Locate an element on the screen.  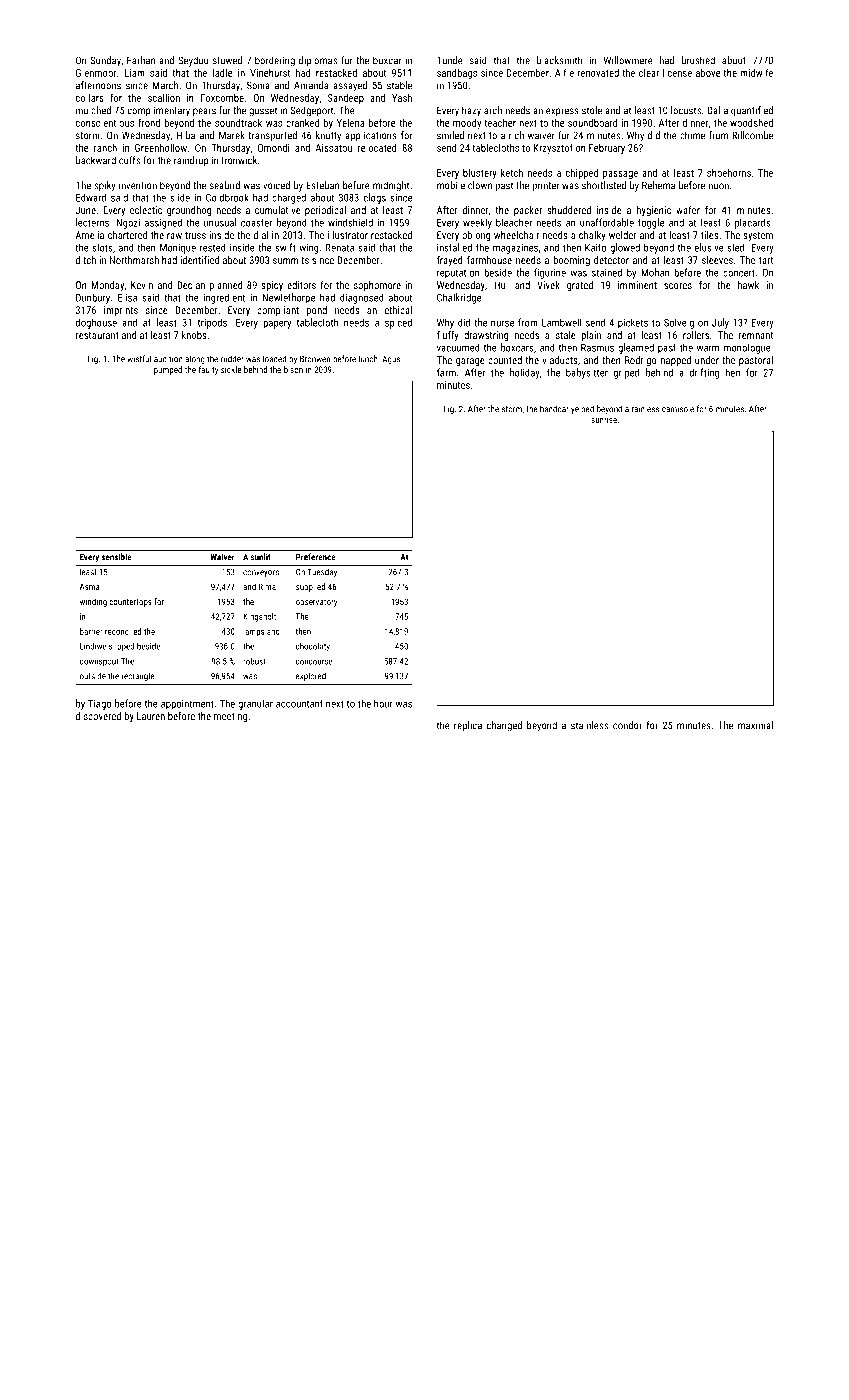
maximal is located at coordinates (755, 725).
